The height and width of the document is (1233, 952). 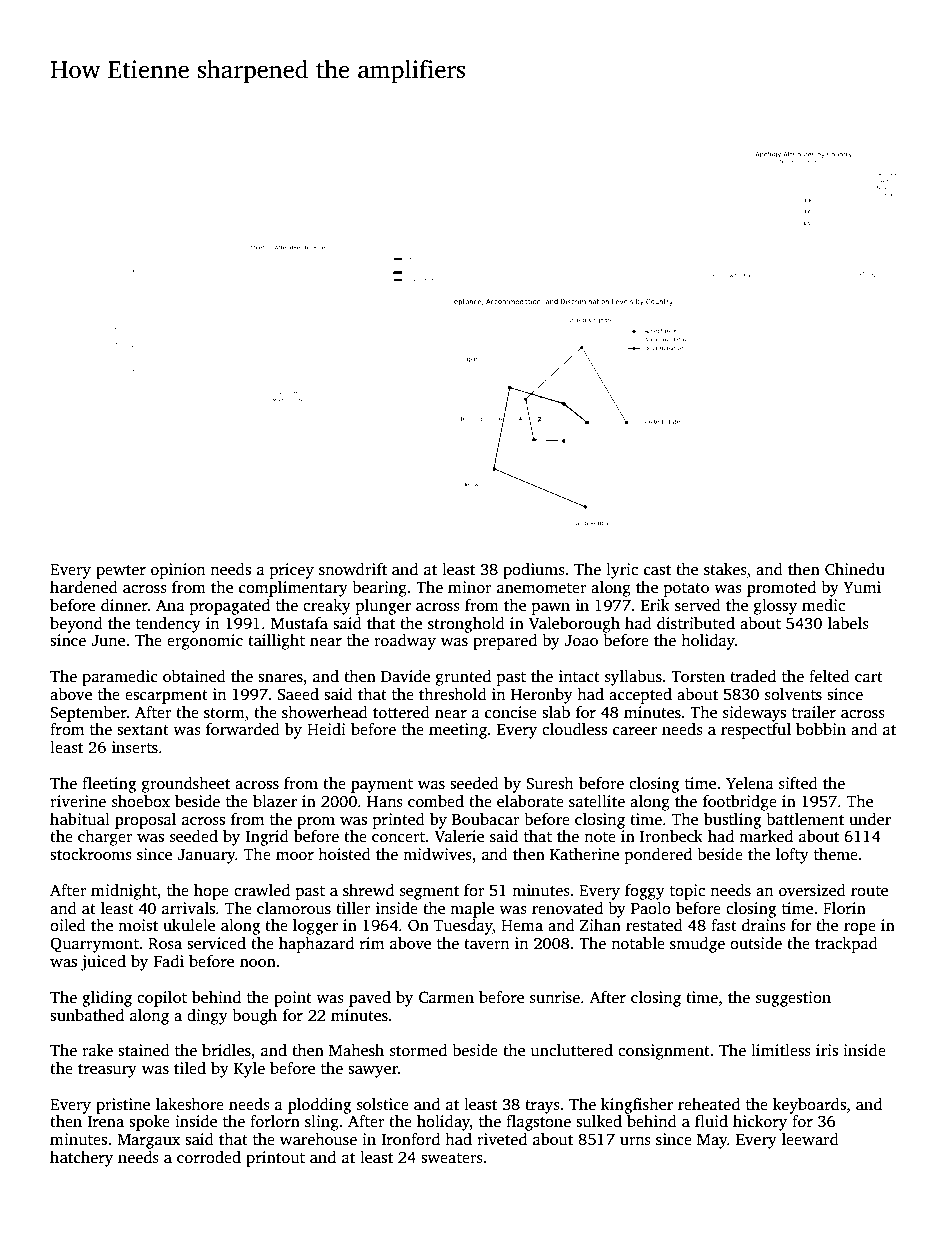 I want to click on crawled, so click(x=262, y=890).
